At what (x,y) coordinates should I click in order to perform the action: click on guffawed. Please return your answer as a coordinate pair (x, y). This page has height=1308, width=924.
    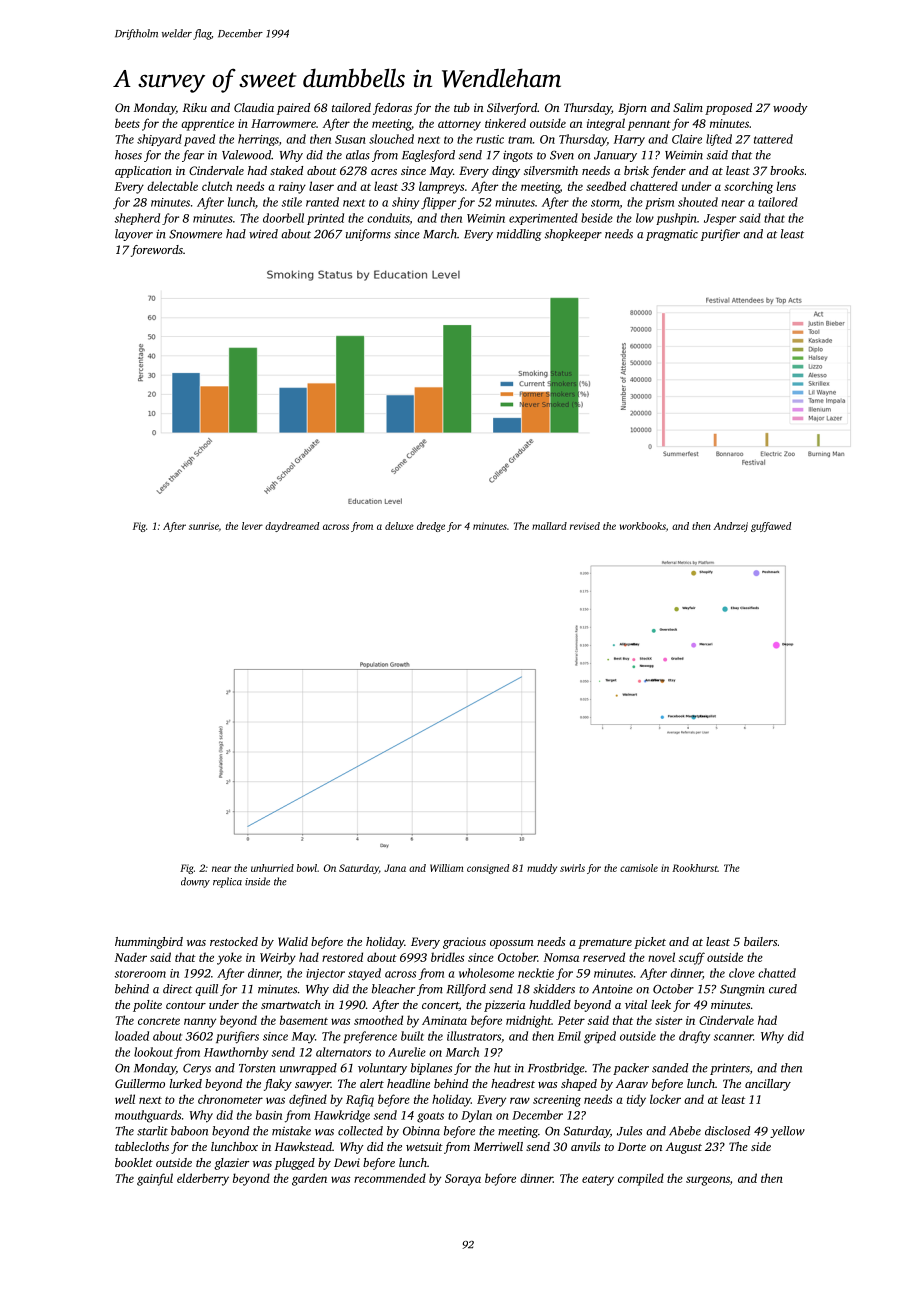
    Looking at the image, I should click on (771, 527).
